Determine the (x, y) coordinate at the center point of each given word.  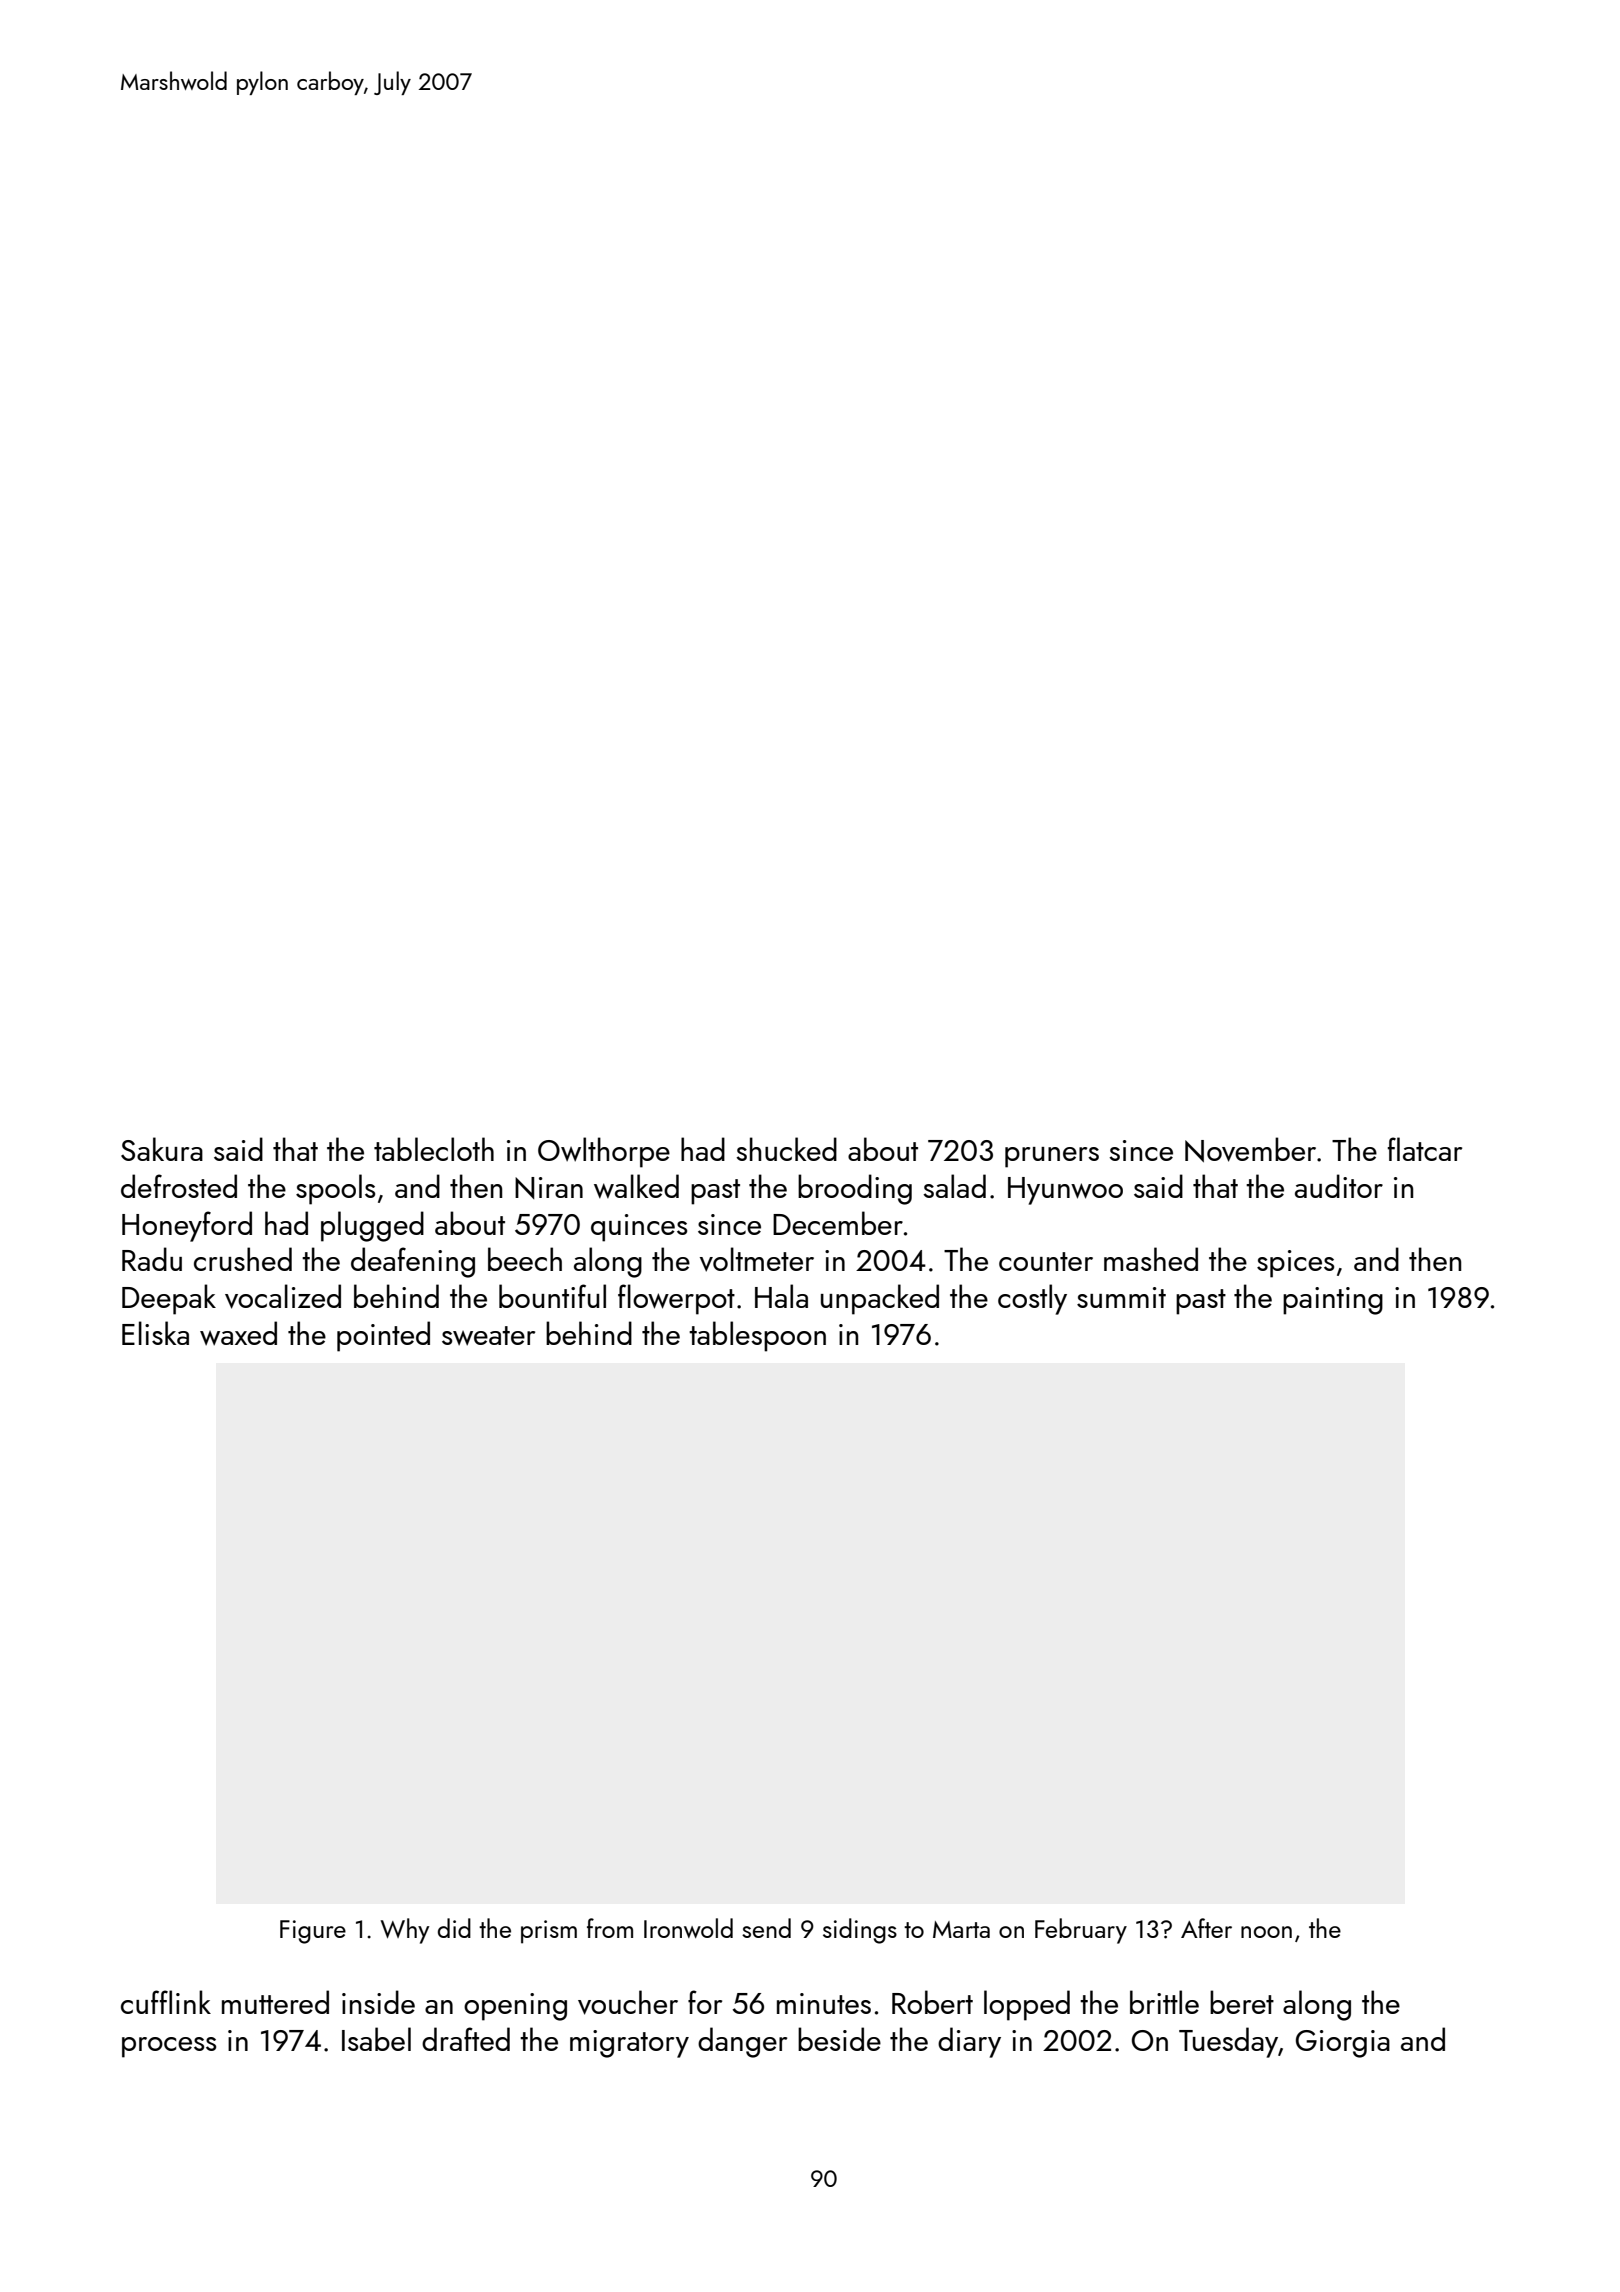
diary (969, 2042)
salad (954, 1186)
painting (1333, 1301)
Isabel (376, 2039)
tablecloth (434, 1149)
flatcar (1425, 1149)
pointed (383, 1336)
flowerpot (676, 1299)
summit (1121, 1297)
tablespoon (757, 1336)
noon (1266, 1932)
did (454, 1928)
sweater (488, 1336)
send (766, 1928)
